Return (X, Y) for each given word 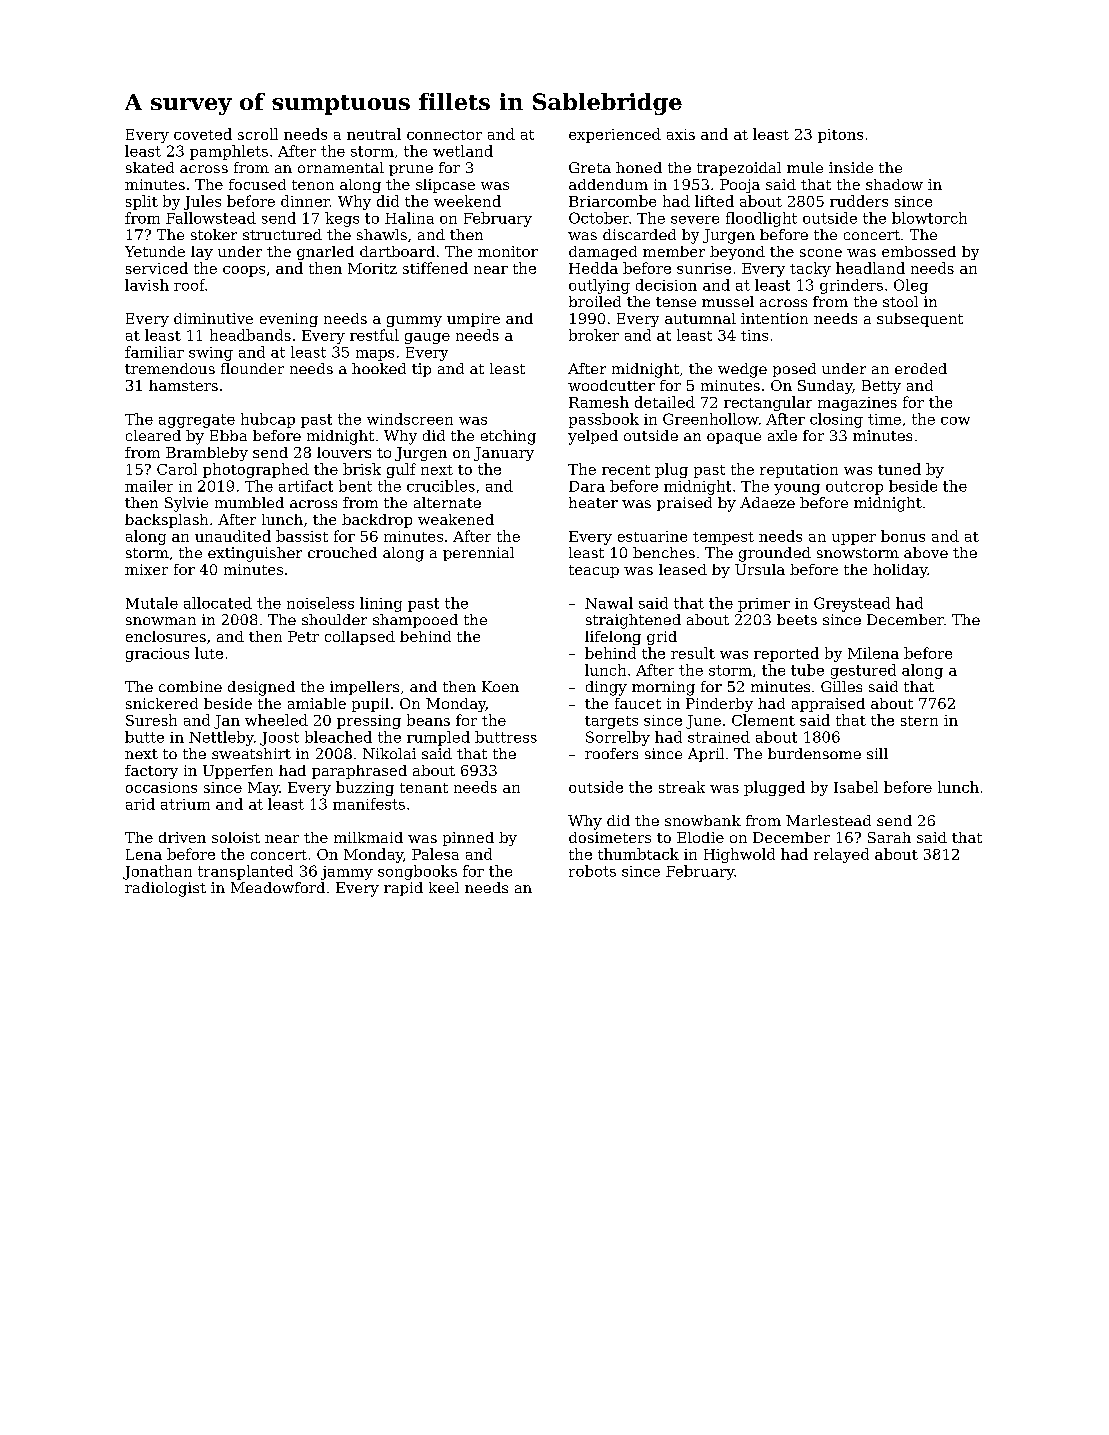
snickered (162, 703)
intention (774, 318)
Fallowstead (211, 218)
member (674, 251)
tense (676, 302)
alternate (447, 502)
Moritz (372, 268)
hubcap (268, 420)
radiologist (165, 889)
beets (797, 619)
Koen (500, 686)
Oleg (911, 286)
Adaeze (767, 502)
